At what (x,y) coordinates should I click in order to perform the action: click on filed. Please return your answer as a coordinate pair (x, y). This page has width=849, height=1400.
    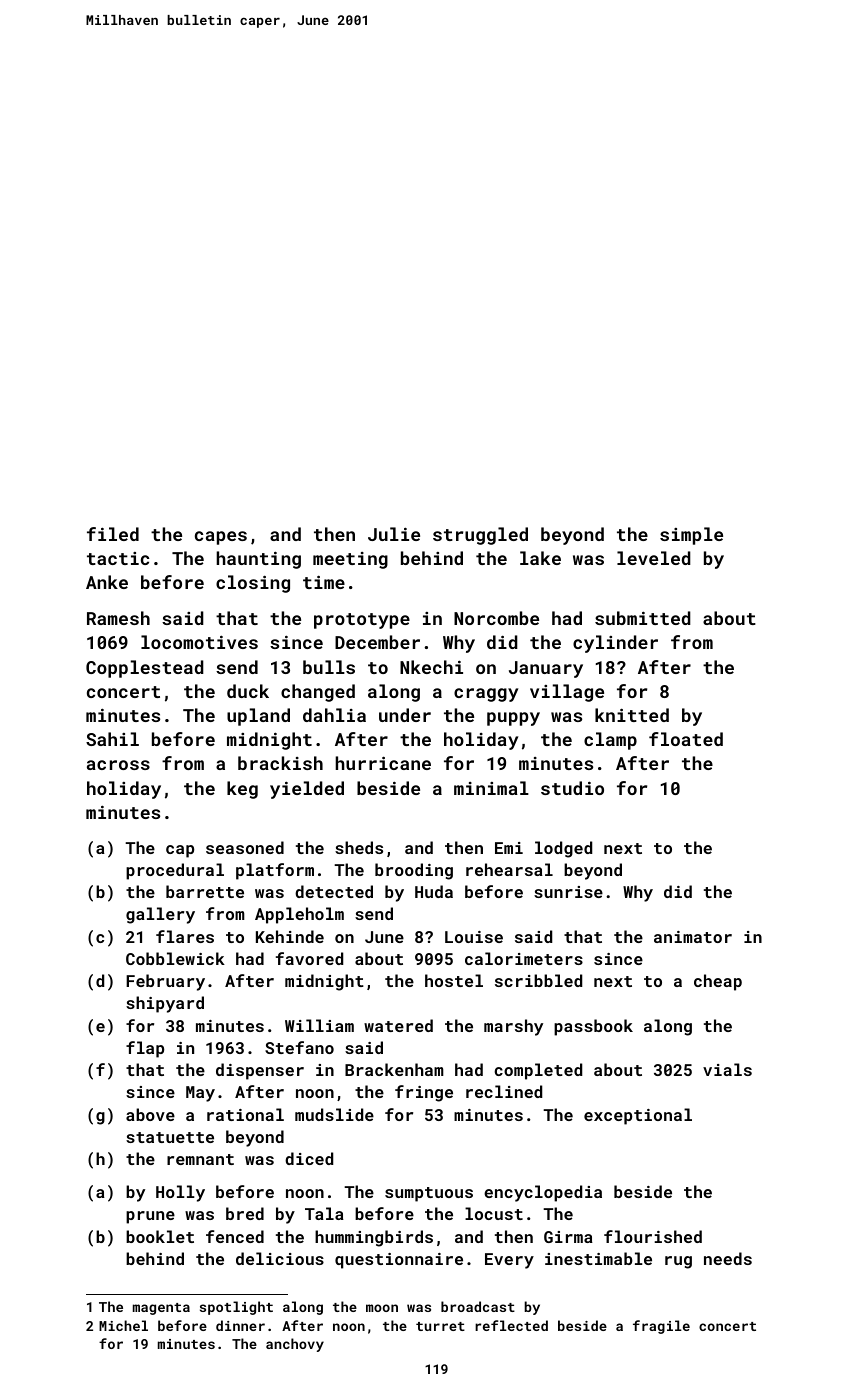
    Looking at the image, I should click on (113, 534).
